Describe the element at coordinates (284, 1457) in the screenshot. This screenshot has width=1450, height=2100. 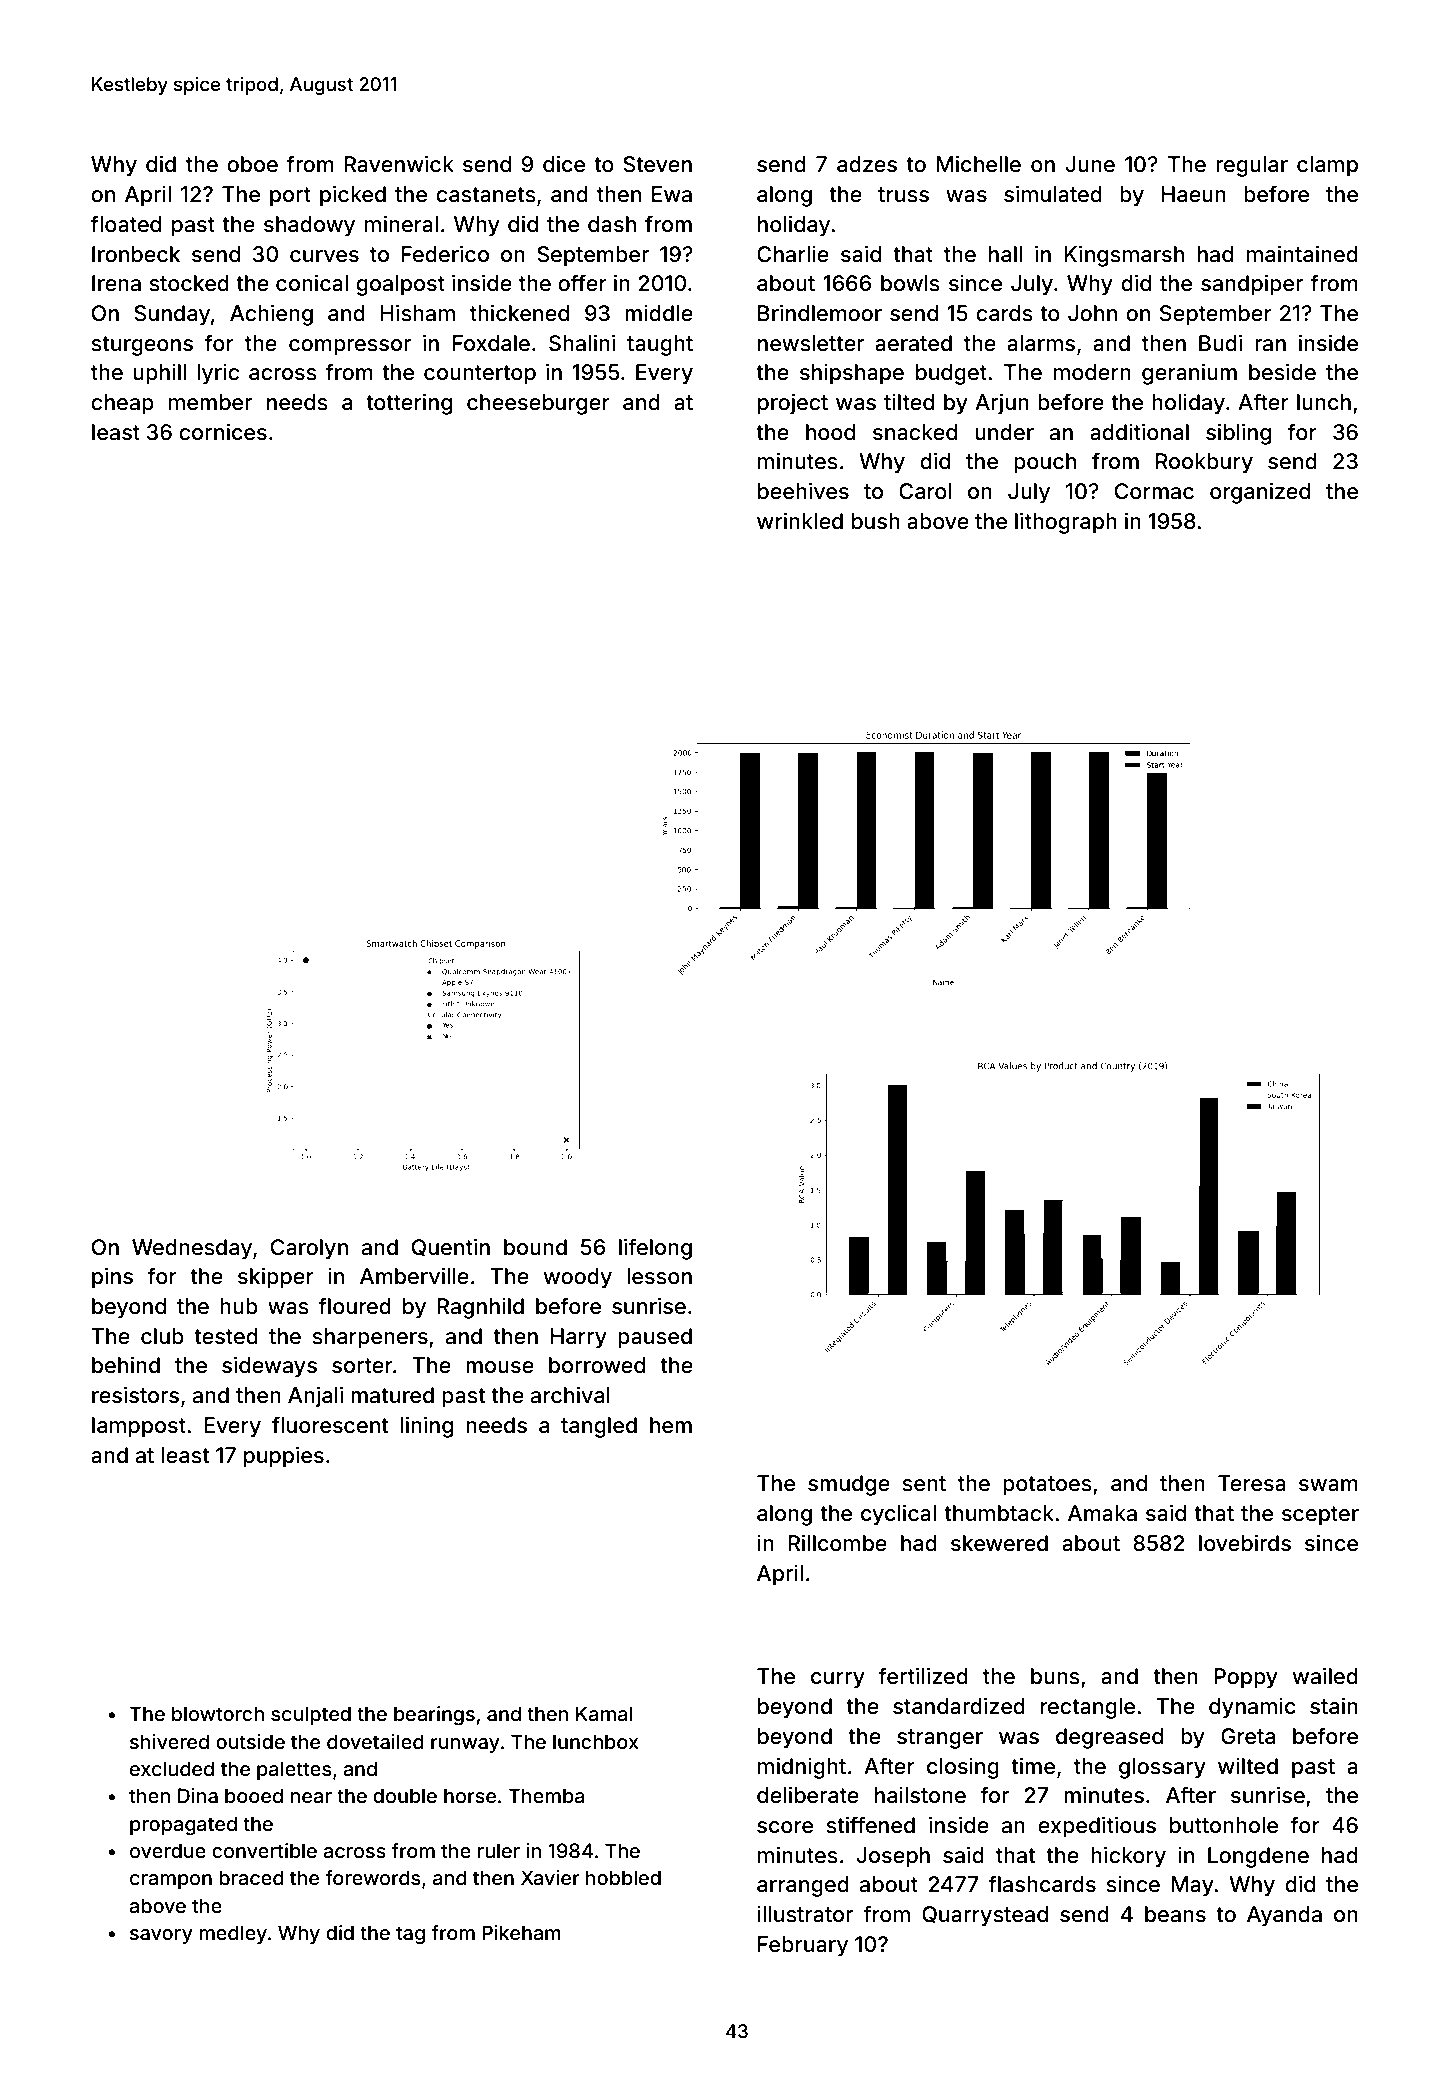
I see `puppies` at that location.
